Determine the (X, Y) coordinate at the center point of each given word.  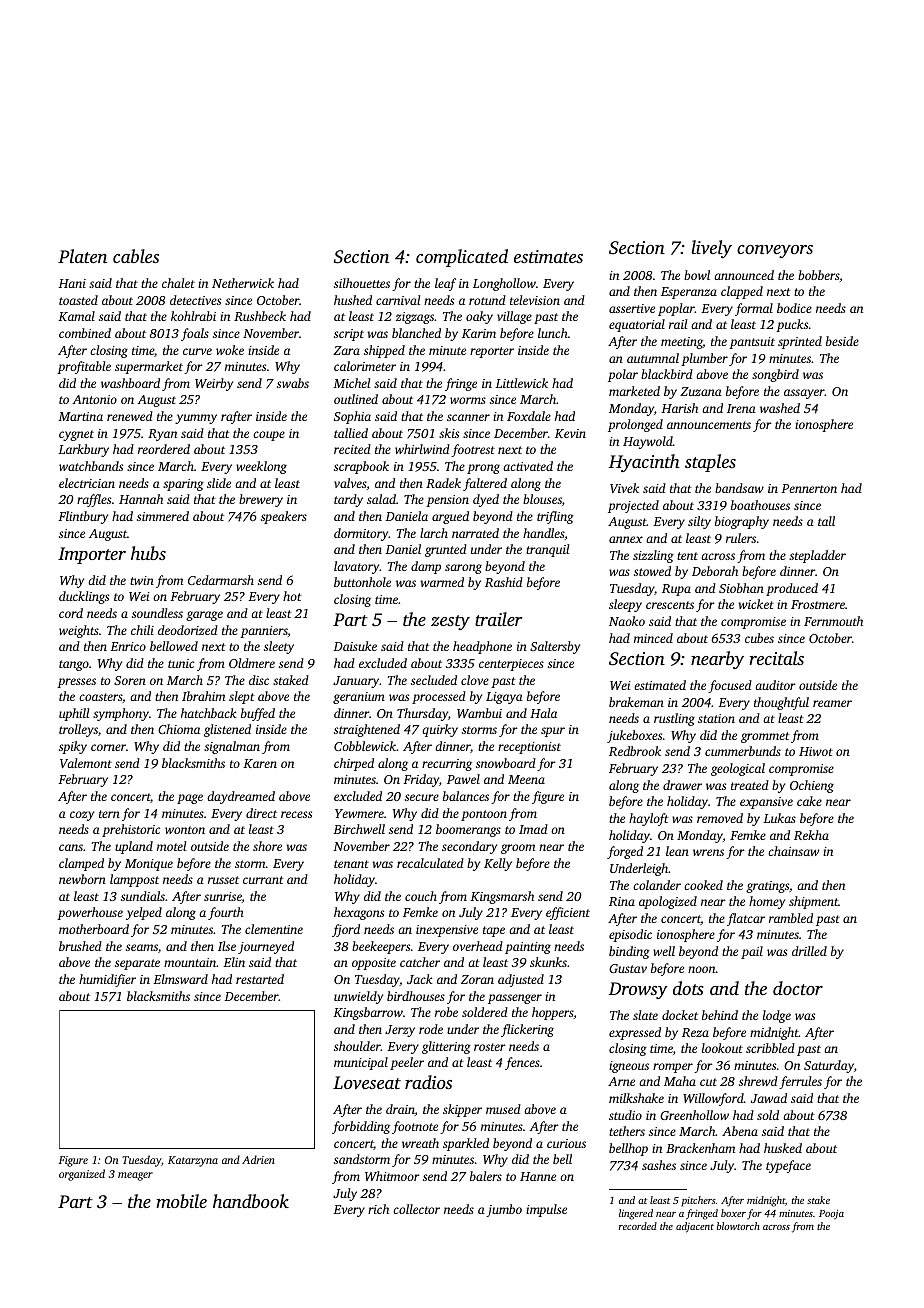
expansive (766, 803)
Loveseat (367, 1082)
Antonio (94, 399)
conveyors (775, 251)
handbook (251, 1201)
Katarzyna (193, 1161)
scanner (468, 417)
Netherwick (243, 283)
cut (708, 1082)
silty (699, 522)
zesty (450, 622)
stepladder (817, 556)
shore (267, 846)
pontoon (484, 815)
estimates (548, 256)
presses (76, 683)
